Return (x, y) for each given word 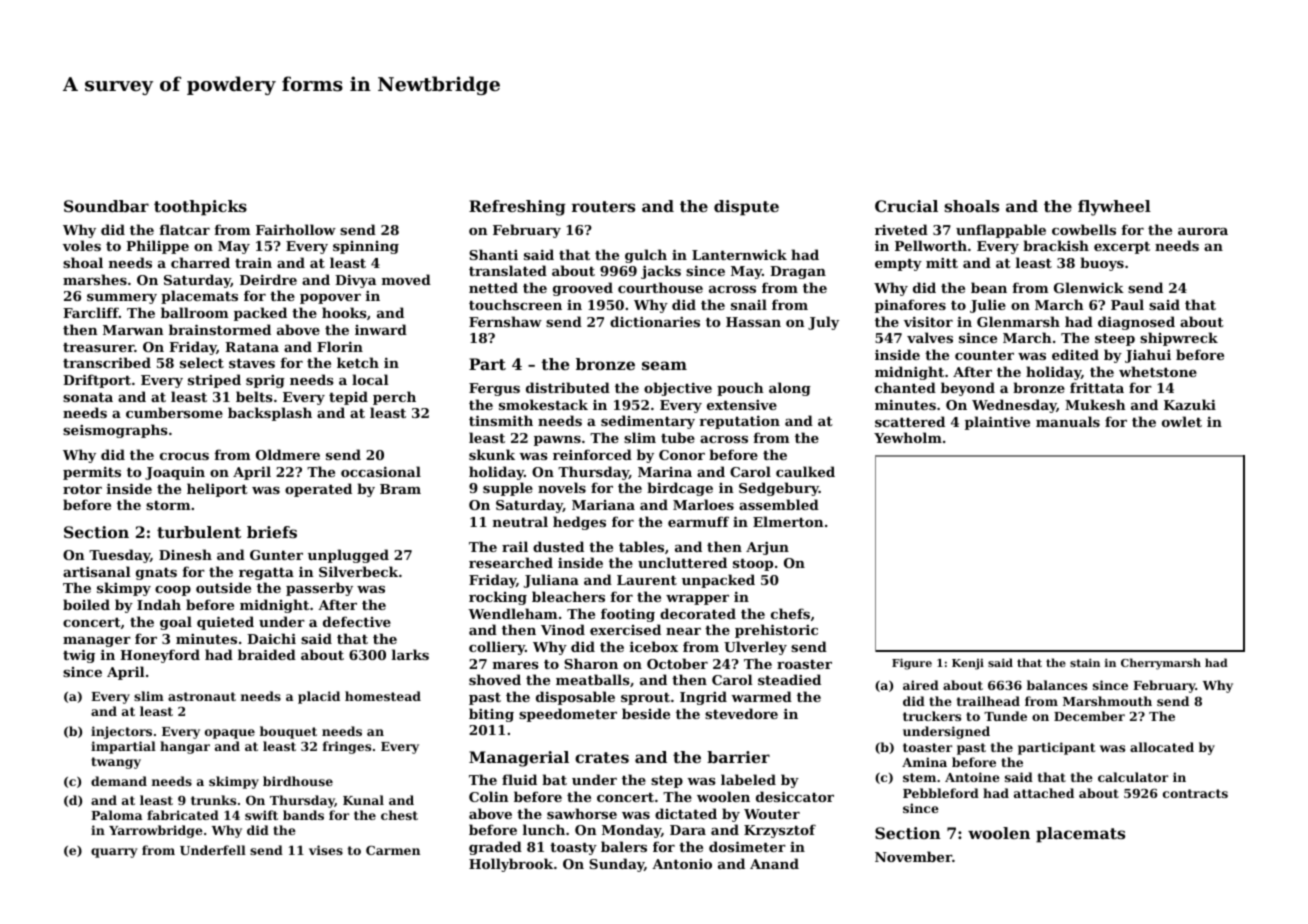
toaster (927, 747)
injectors (121, 732)
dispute (746, 208)
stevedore (741, 713)
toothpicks (200, 208)
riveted (901, 229)
